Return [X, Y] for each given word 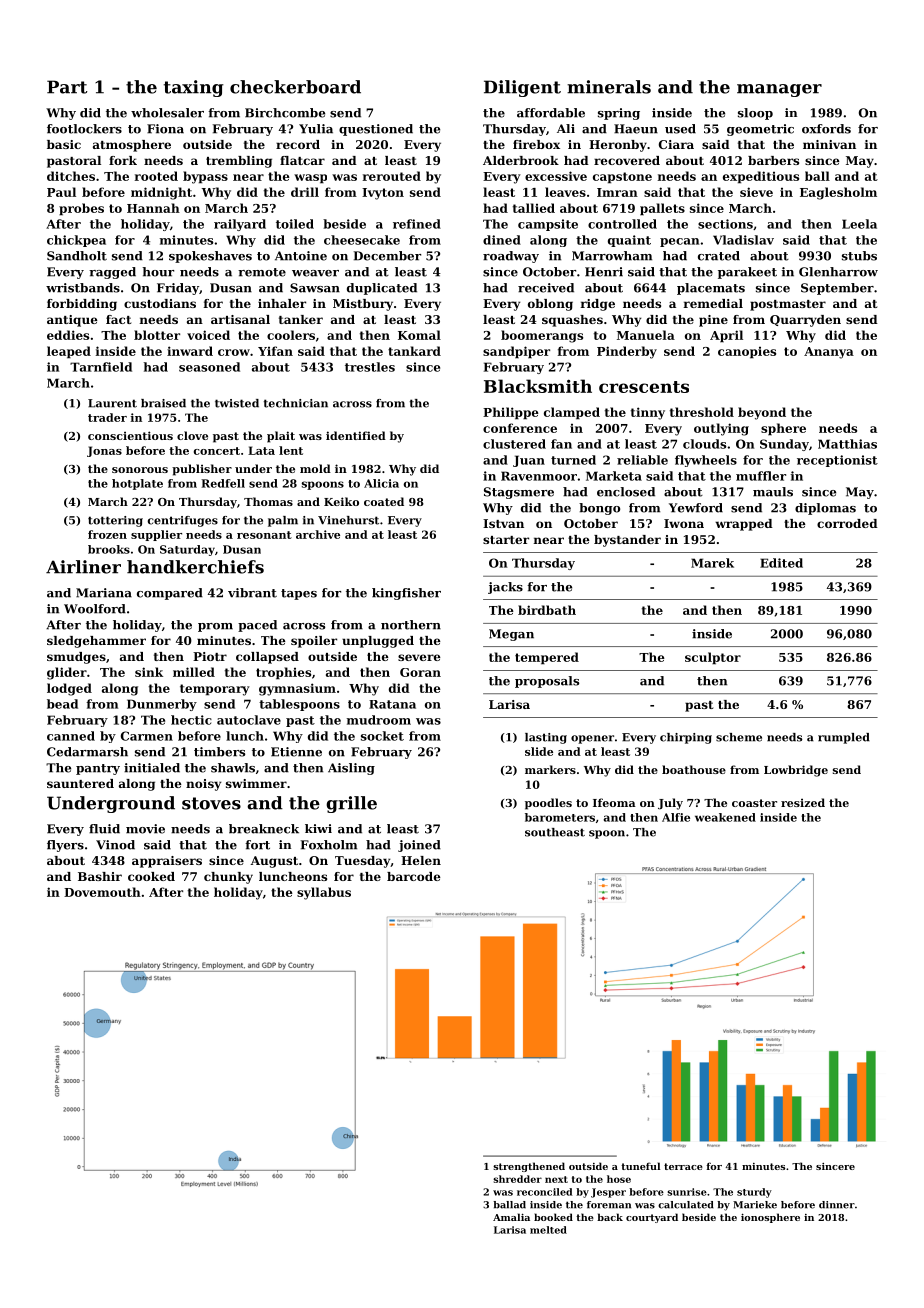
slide [539, 751]
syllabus [324, 893]
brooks [109, 549]
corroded [847, 523]
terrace [683, 1166]
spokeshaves [210, 257]
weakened [725, 817]
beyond [762, 413]
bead [62, 704]
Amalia [511, 1217]
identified [356, 435]
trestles [370, 367]
